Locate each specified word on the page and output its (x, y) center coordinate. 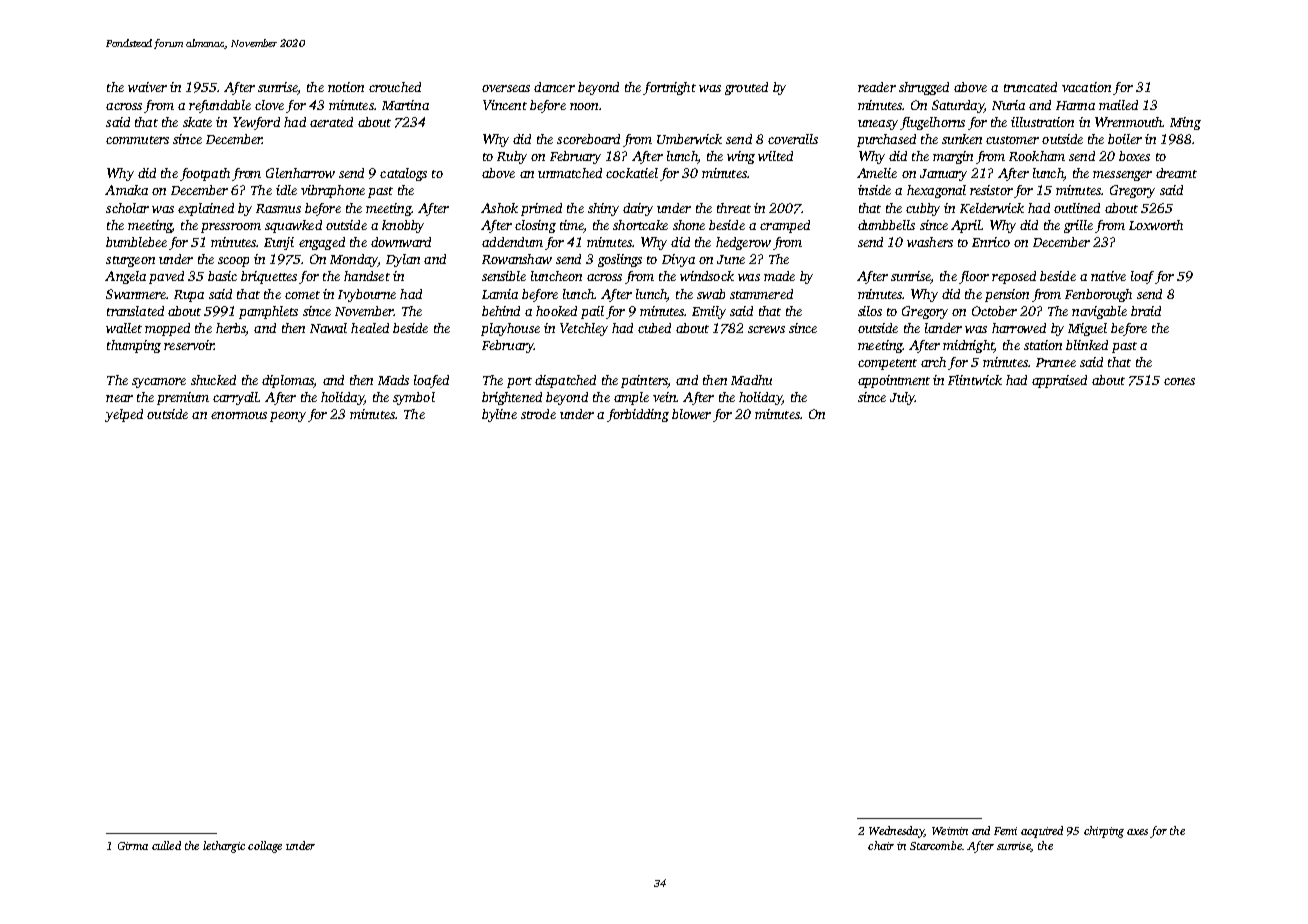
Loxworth (1156, 225)
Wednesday (896, 832)
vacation (1086, 87)
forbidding (638, 415)
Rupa (189, 296)
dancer (554, 87)
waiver (147, 87)
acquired (1042, 832)
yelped (124, 415)
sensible (504, 276)
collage (265, 847)
